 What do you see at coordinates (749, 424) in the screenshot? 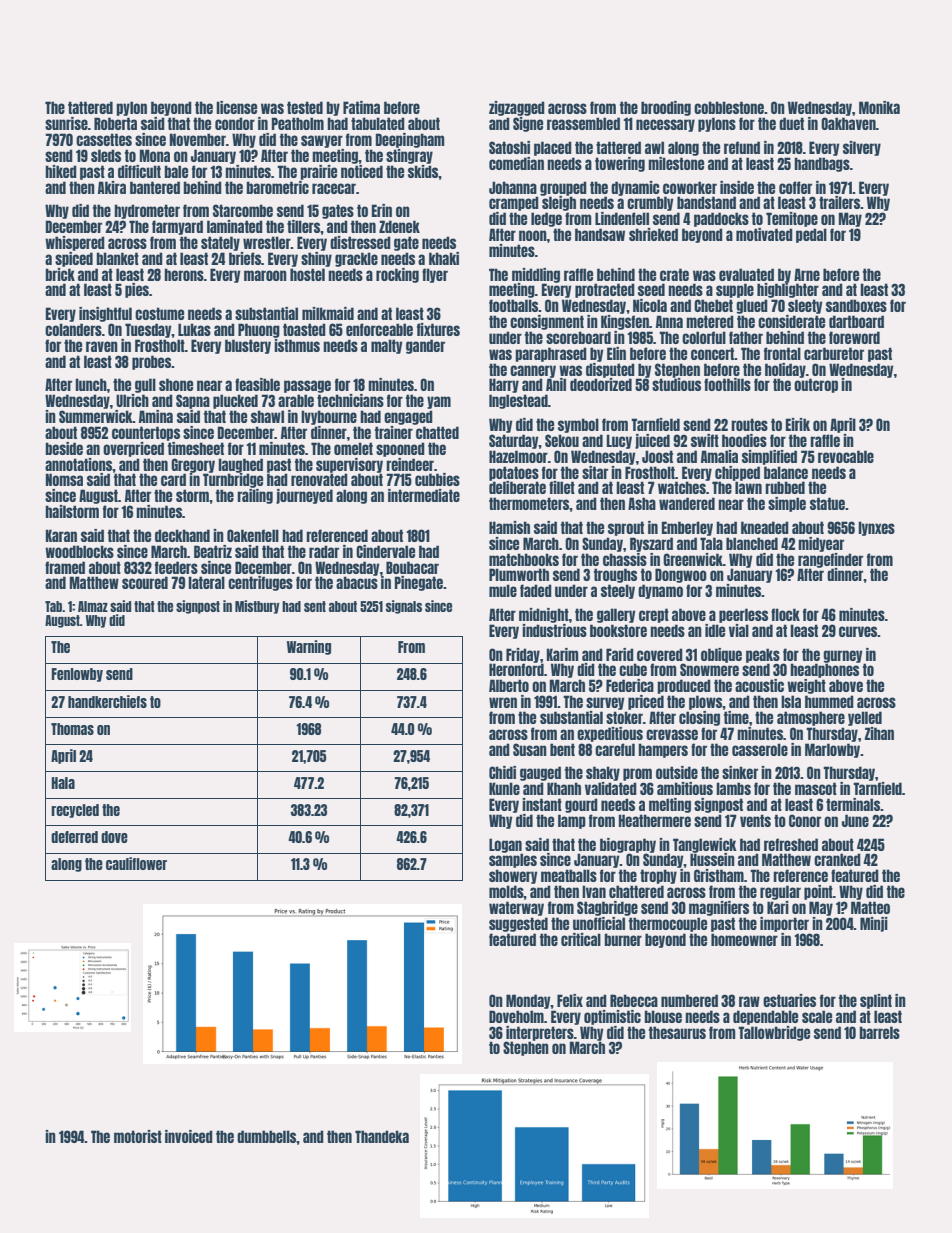
I see `routes` at bounding box center [749, 424].
